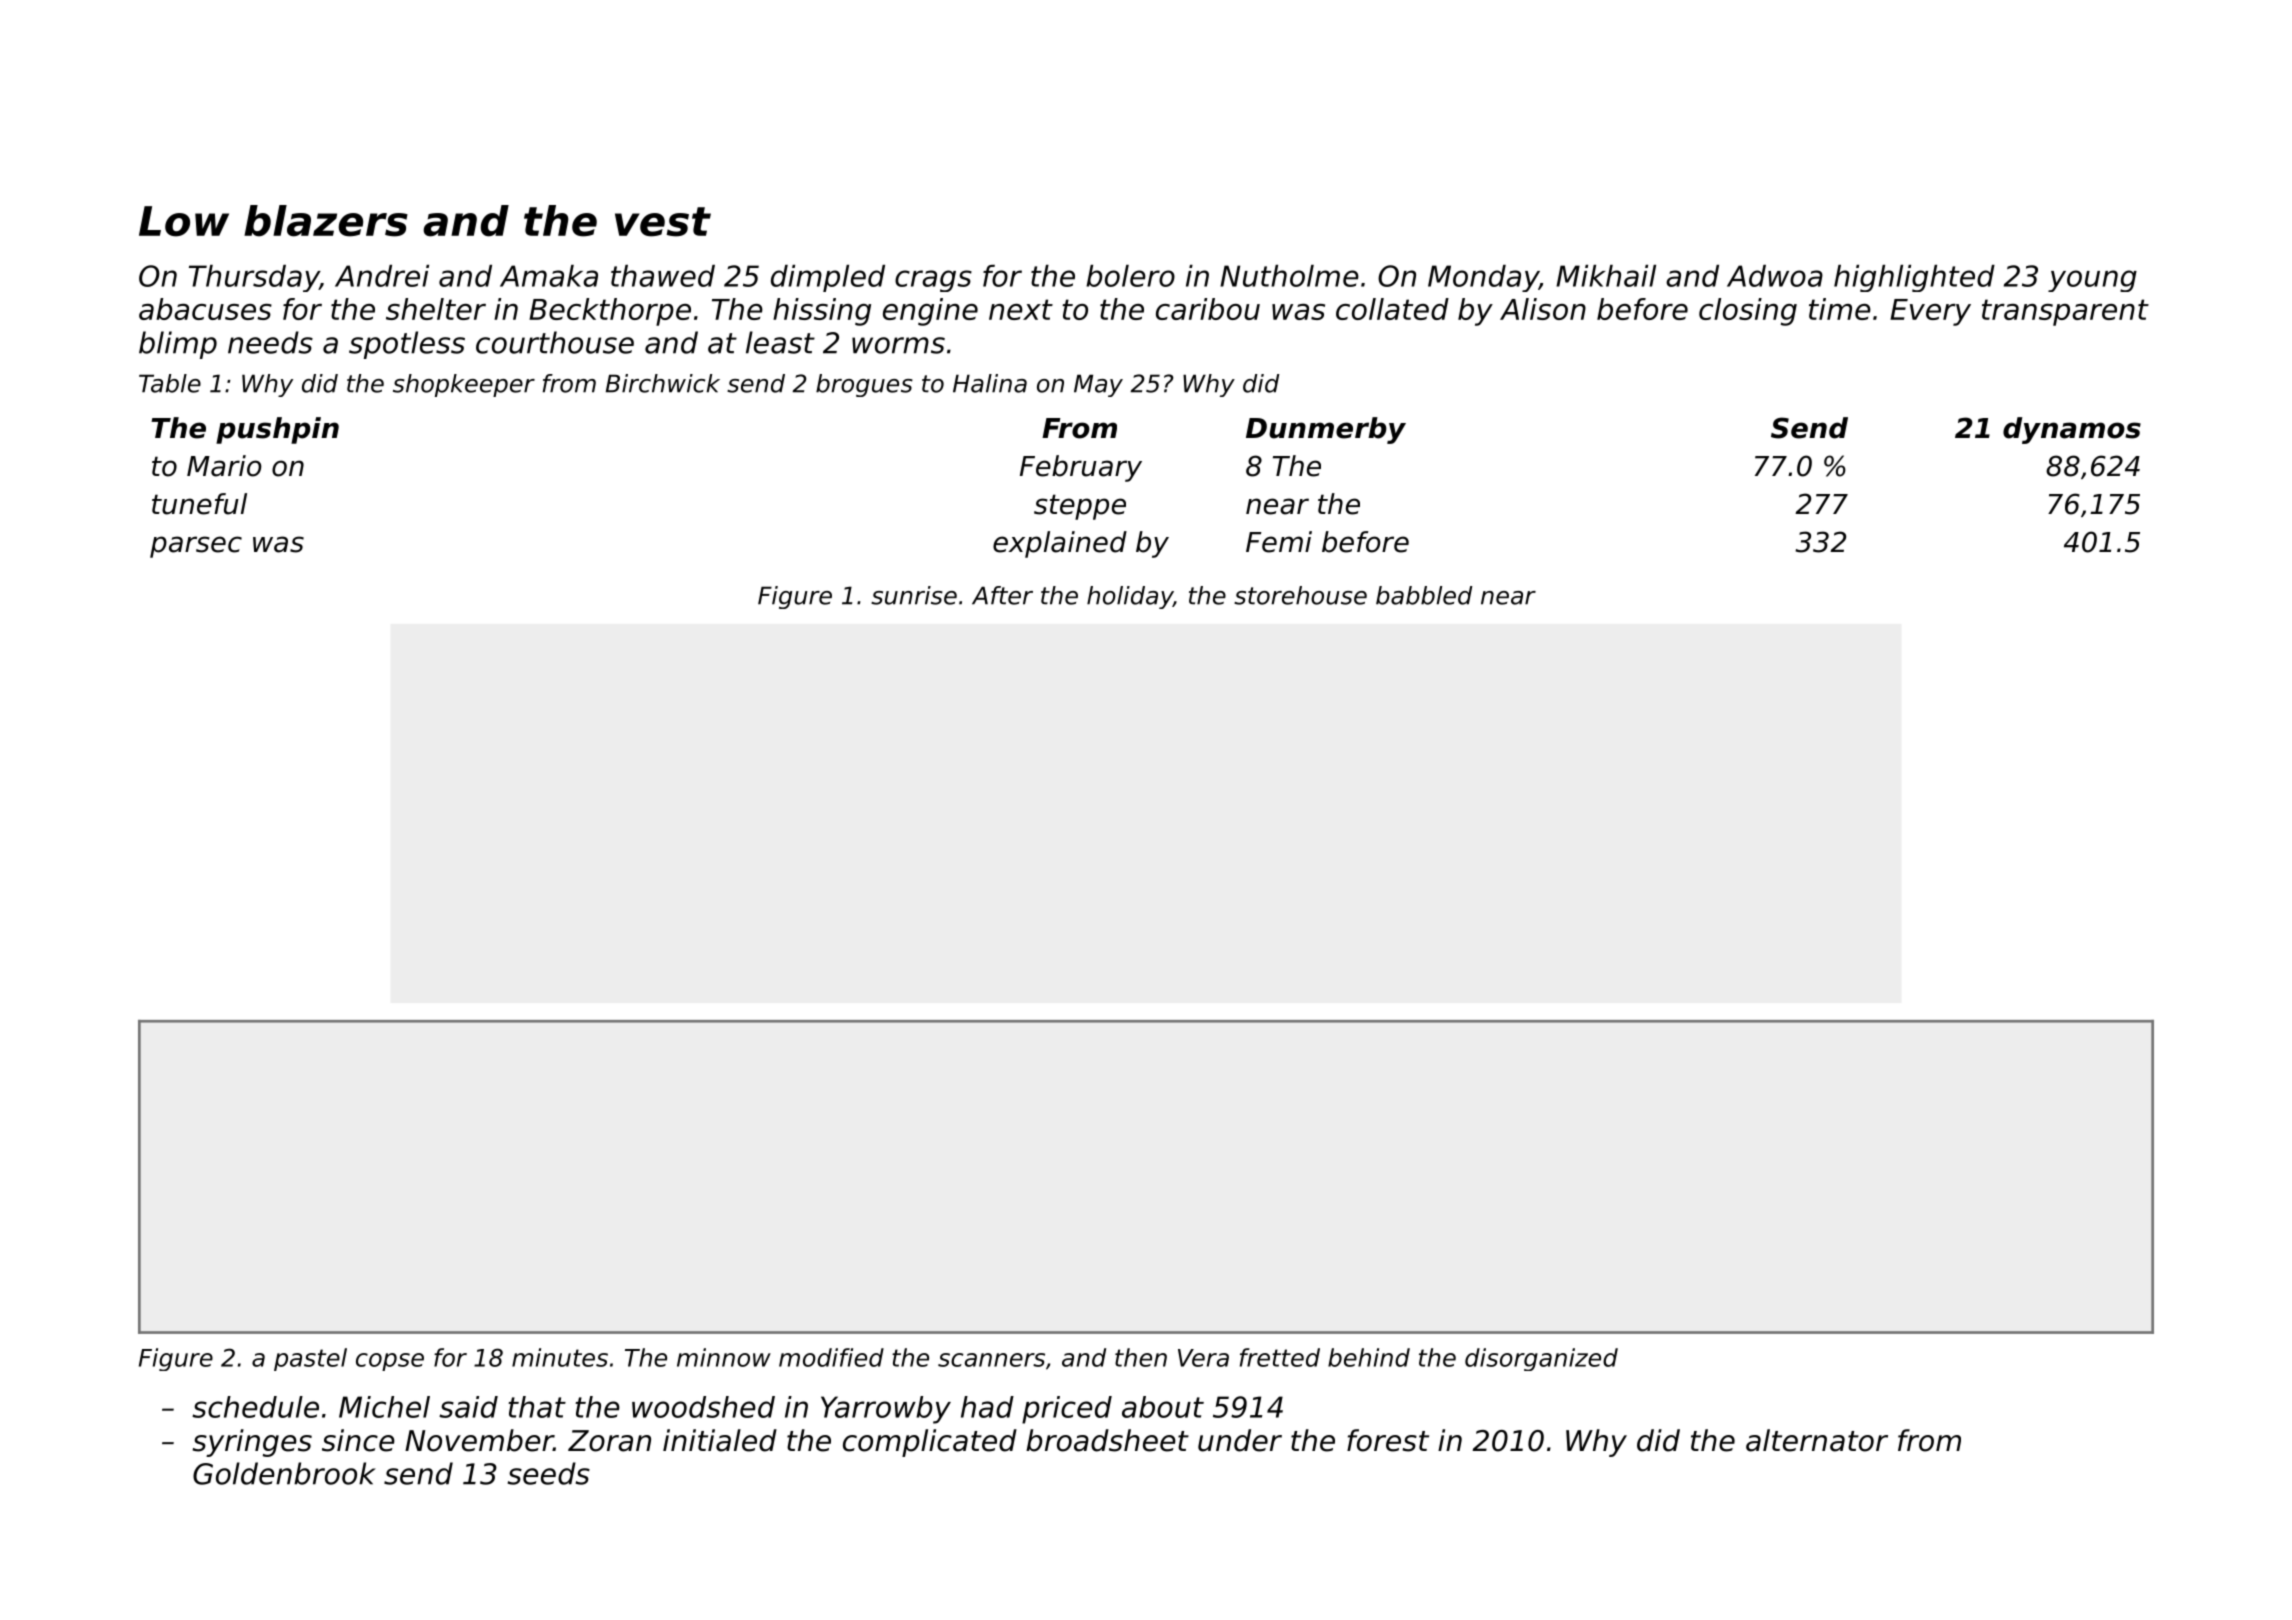 This screenshot has width=2292, height=1620. What do you see at coordinates (1326, 430) in the screenshot?
I see `Dunmerby` at bounding box center [1326, 430].
